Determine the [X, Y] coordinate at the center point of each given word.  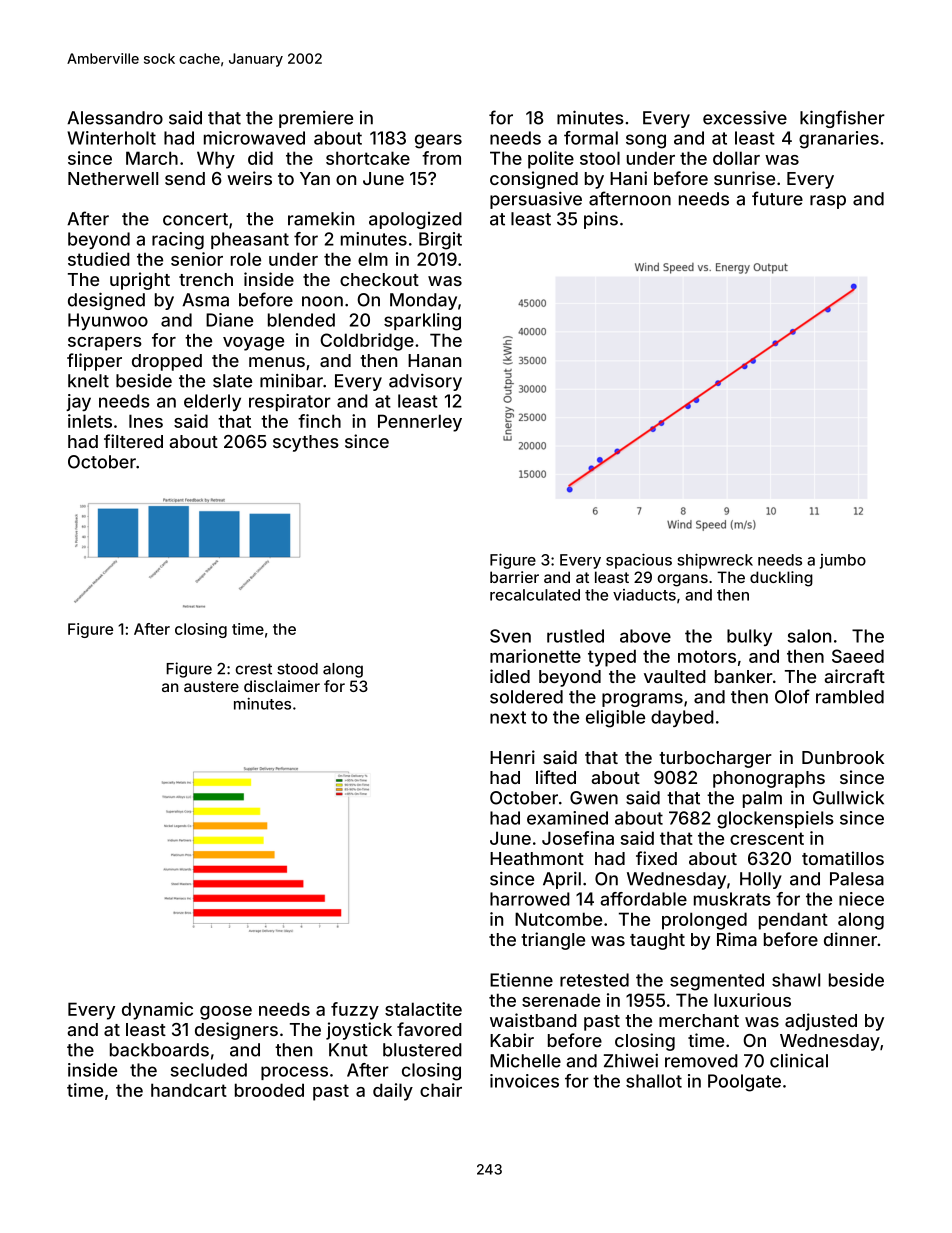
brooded [269, 1090]
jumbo [843, 561]
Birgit [440, 241]
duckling [781, 579]
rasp [828, 202]
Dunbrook [843, 757]
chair [441, 1090]
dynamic [157, 1011]
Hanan [434, 360]
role [246, 259]
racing [178, 241]
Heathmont [537, 858]
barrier [514, 577]
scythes [306, 443]
